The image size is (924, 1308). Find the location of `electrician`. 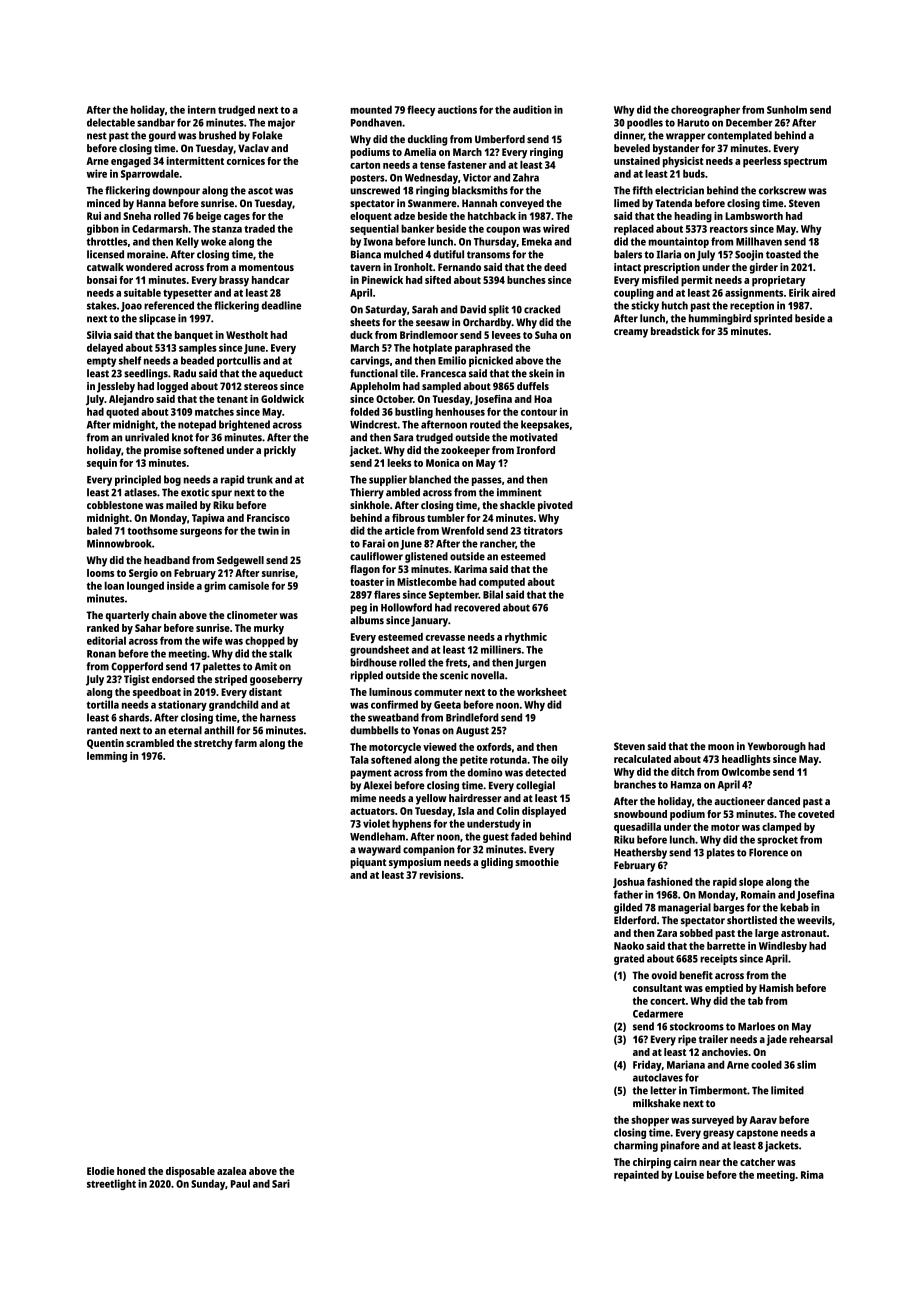

electrician is located at coordinates (679, 190).
